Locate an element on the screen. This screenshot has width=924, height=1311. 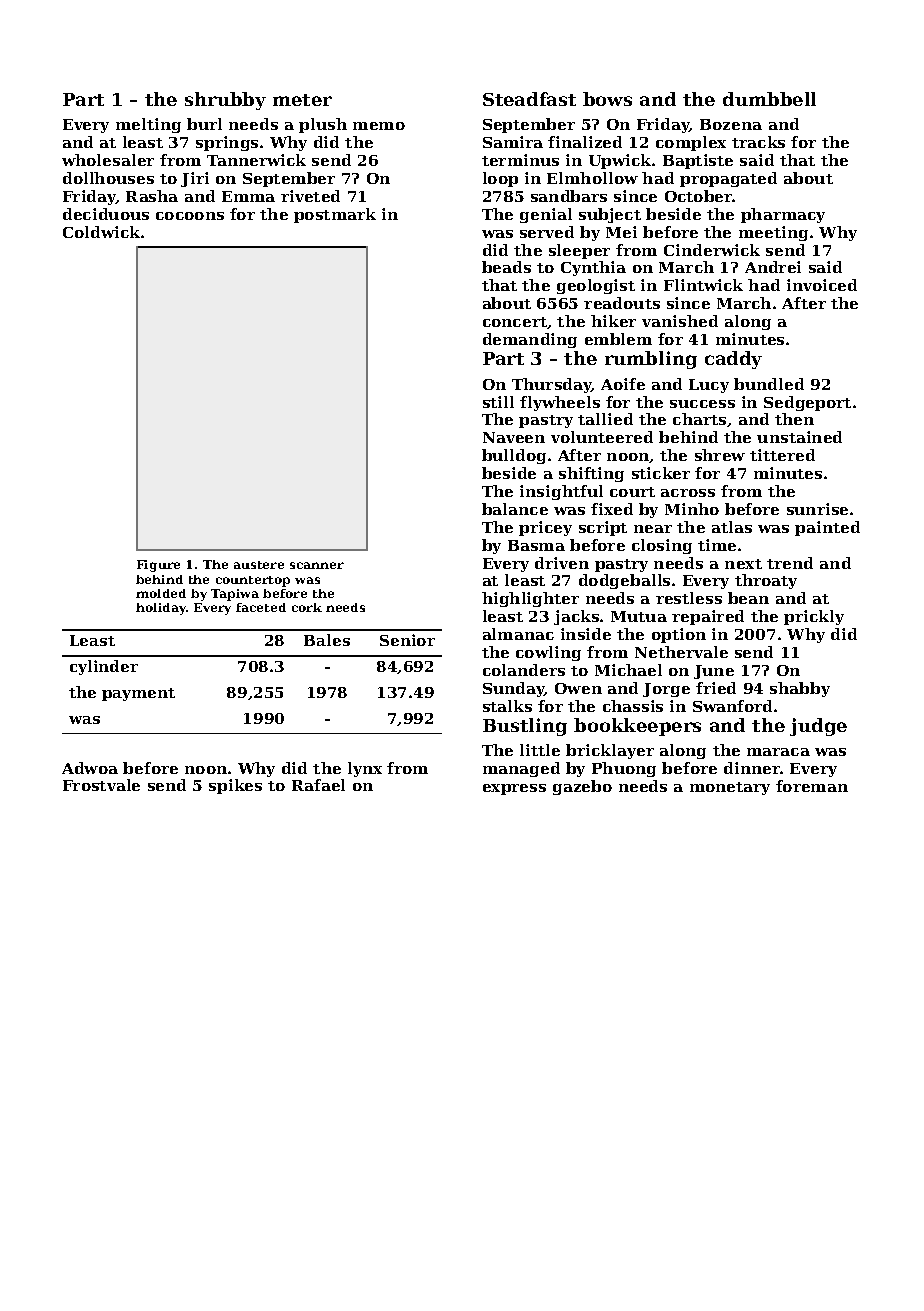
served is located at coordinates (547, 232).
